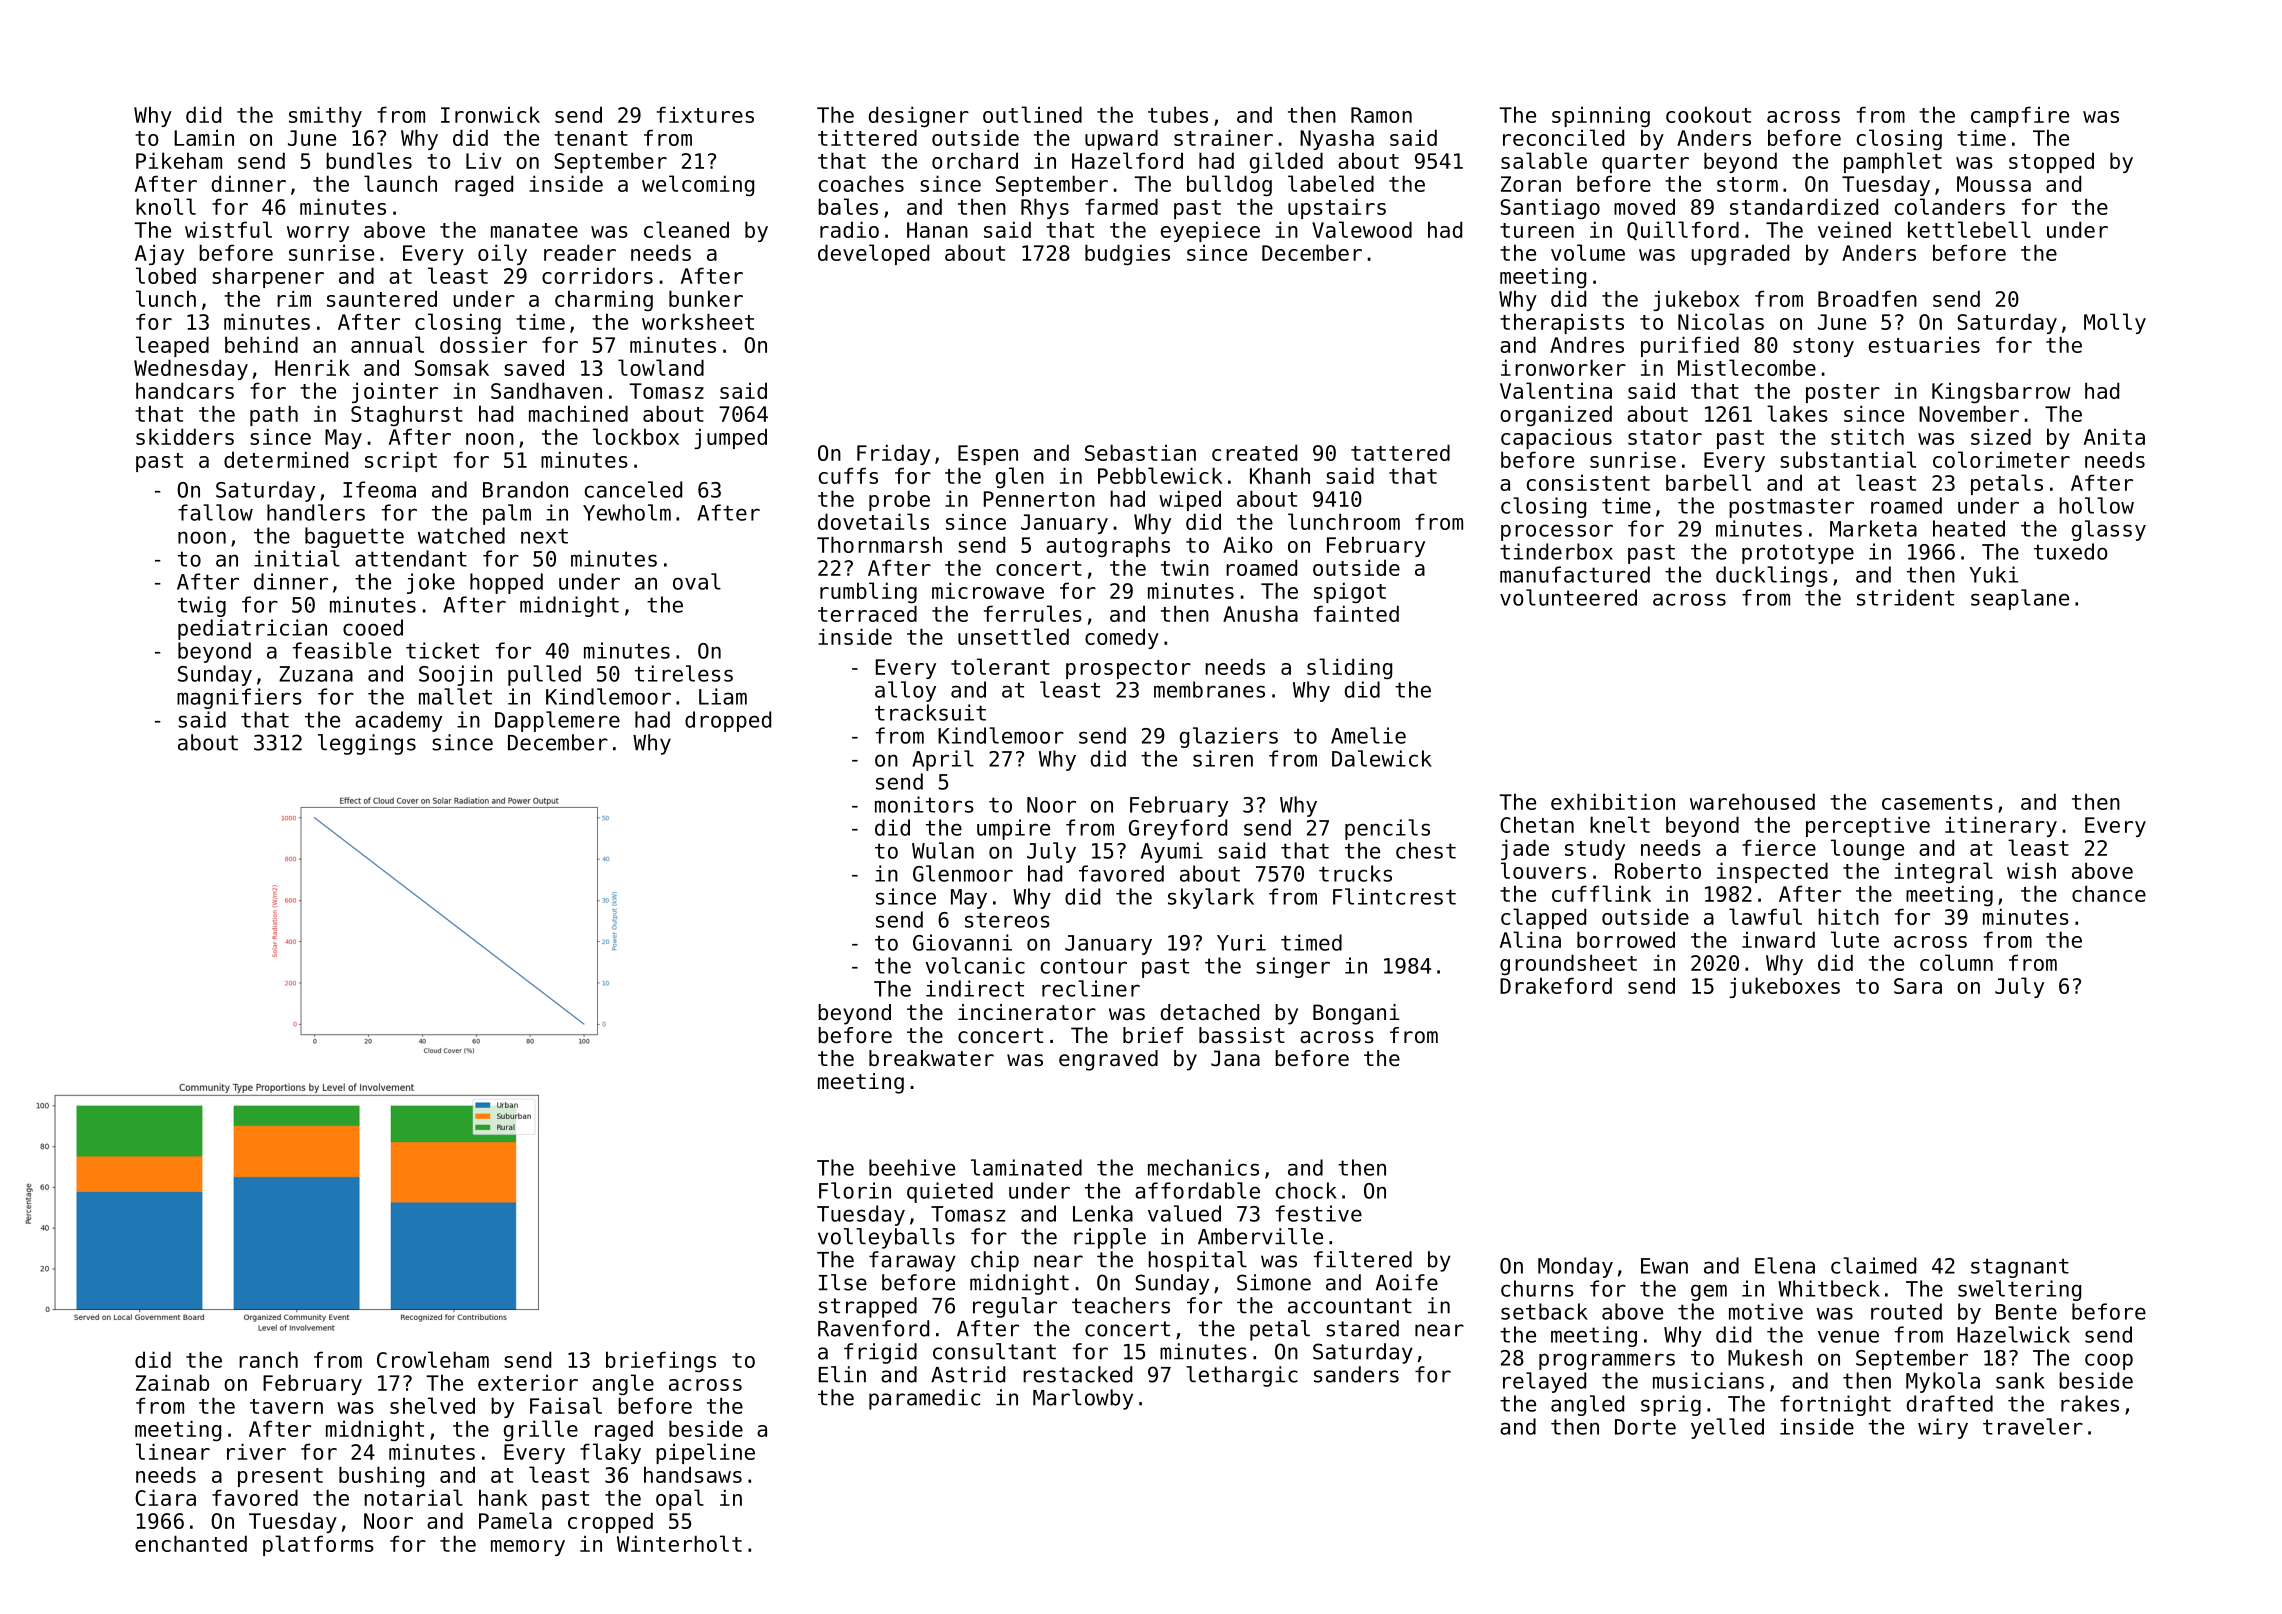  I want to click on Sara, so click(1918, 986).
